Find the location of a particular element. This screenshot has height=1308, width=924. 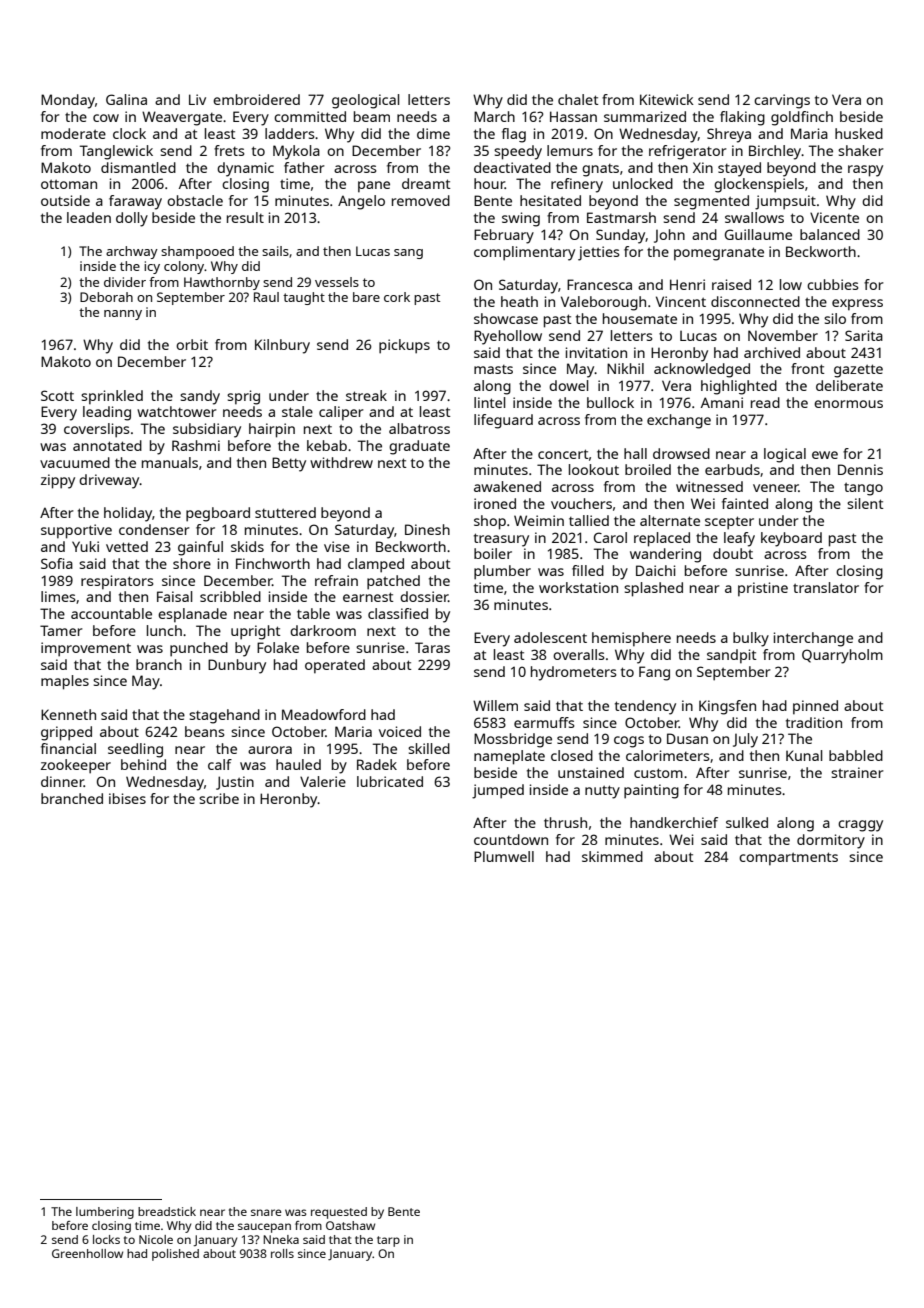

husked is located at coordinates (859, 133).
